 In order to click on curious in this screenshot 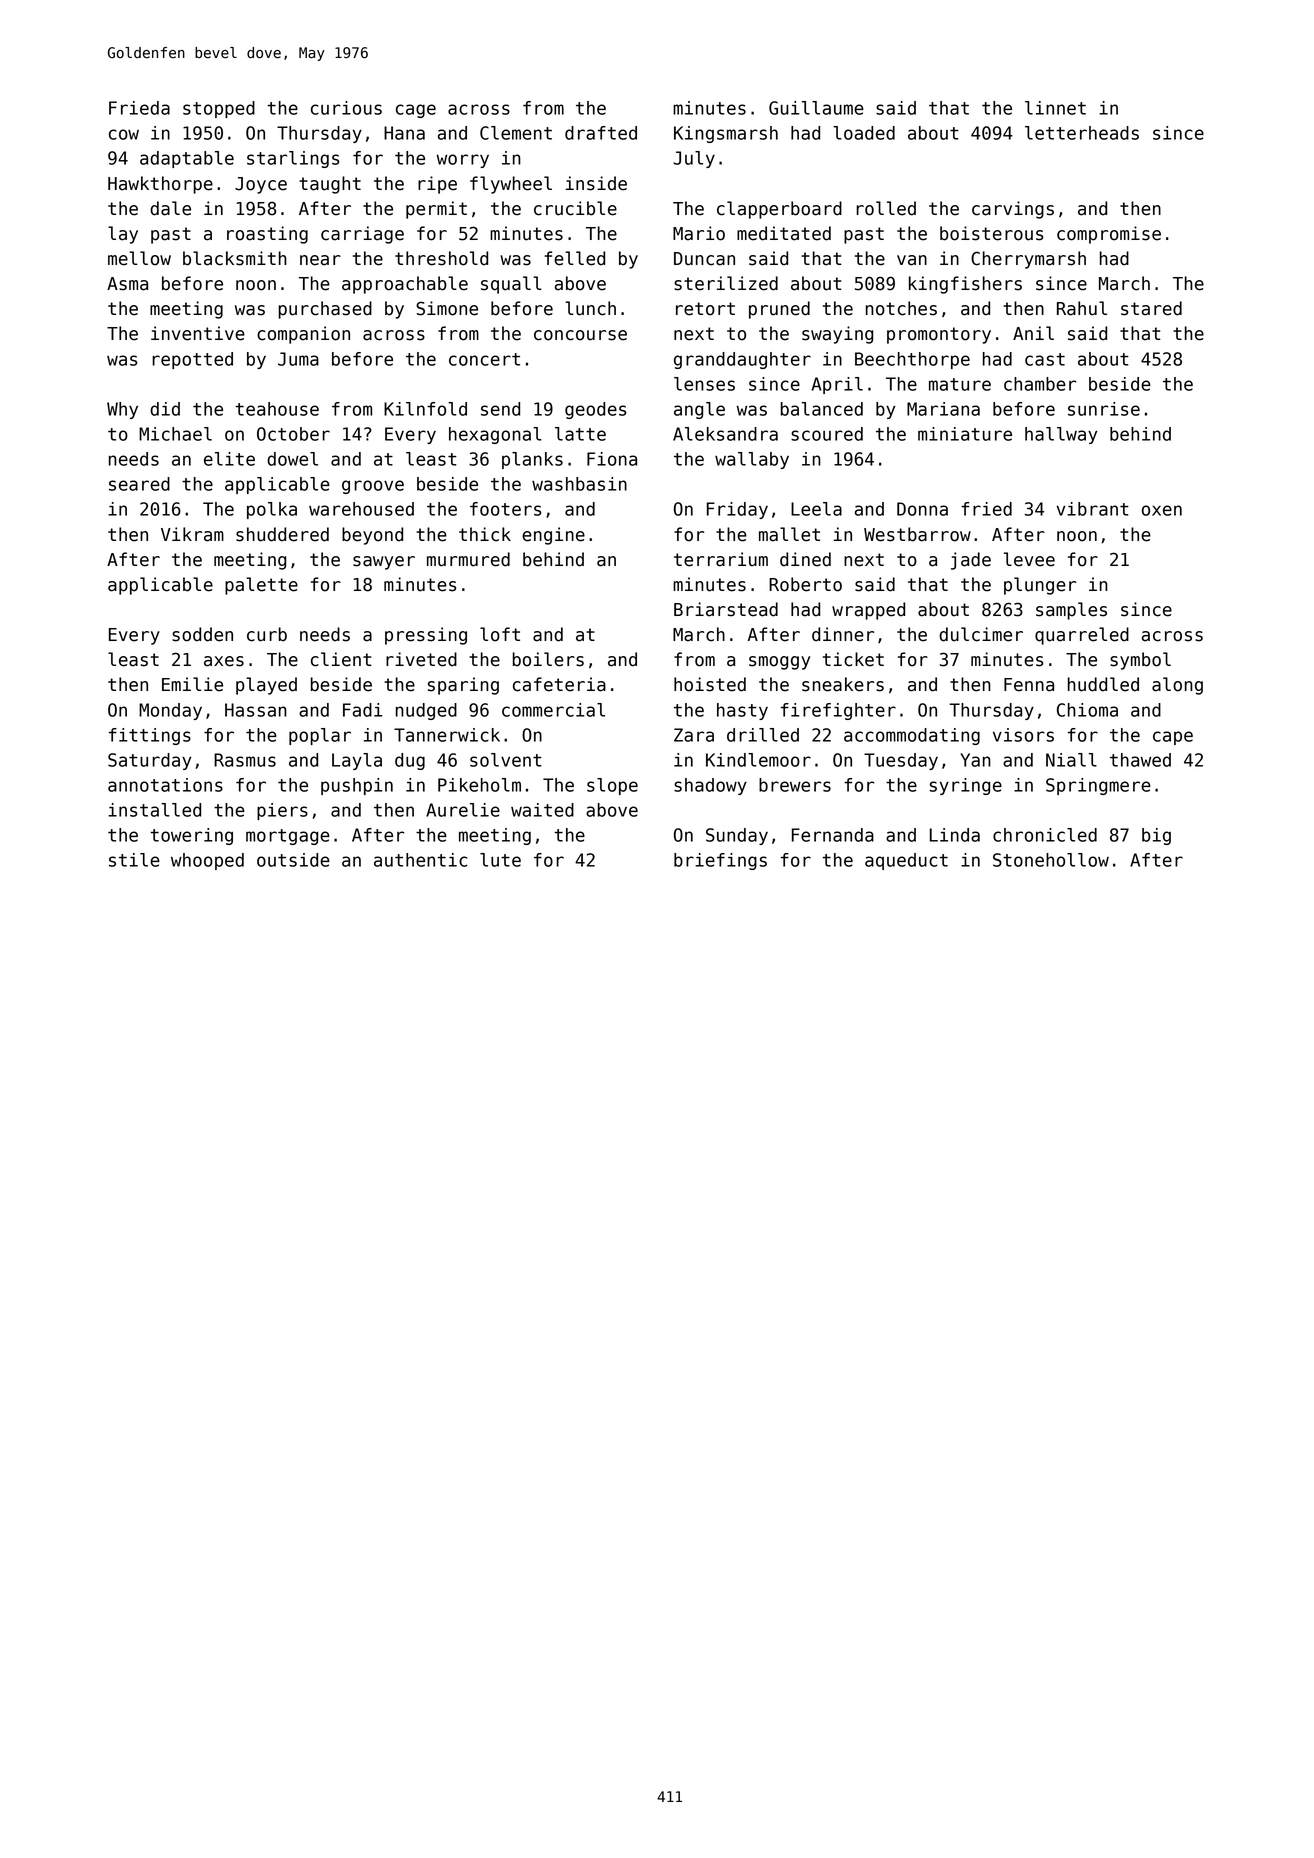, I will do `click(346, 108)`.
